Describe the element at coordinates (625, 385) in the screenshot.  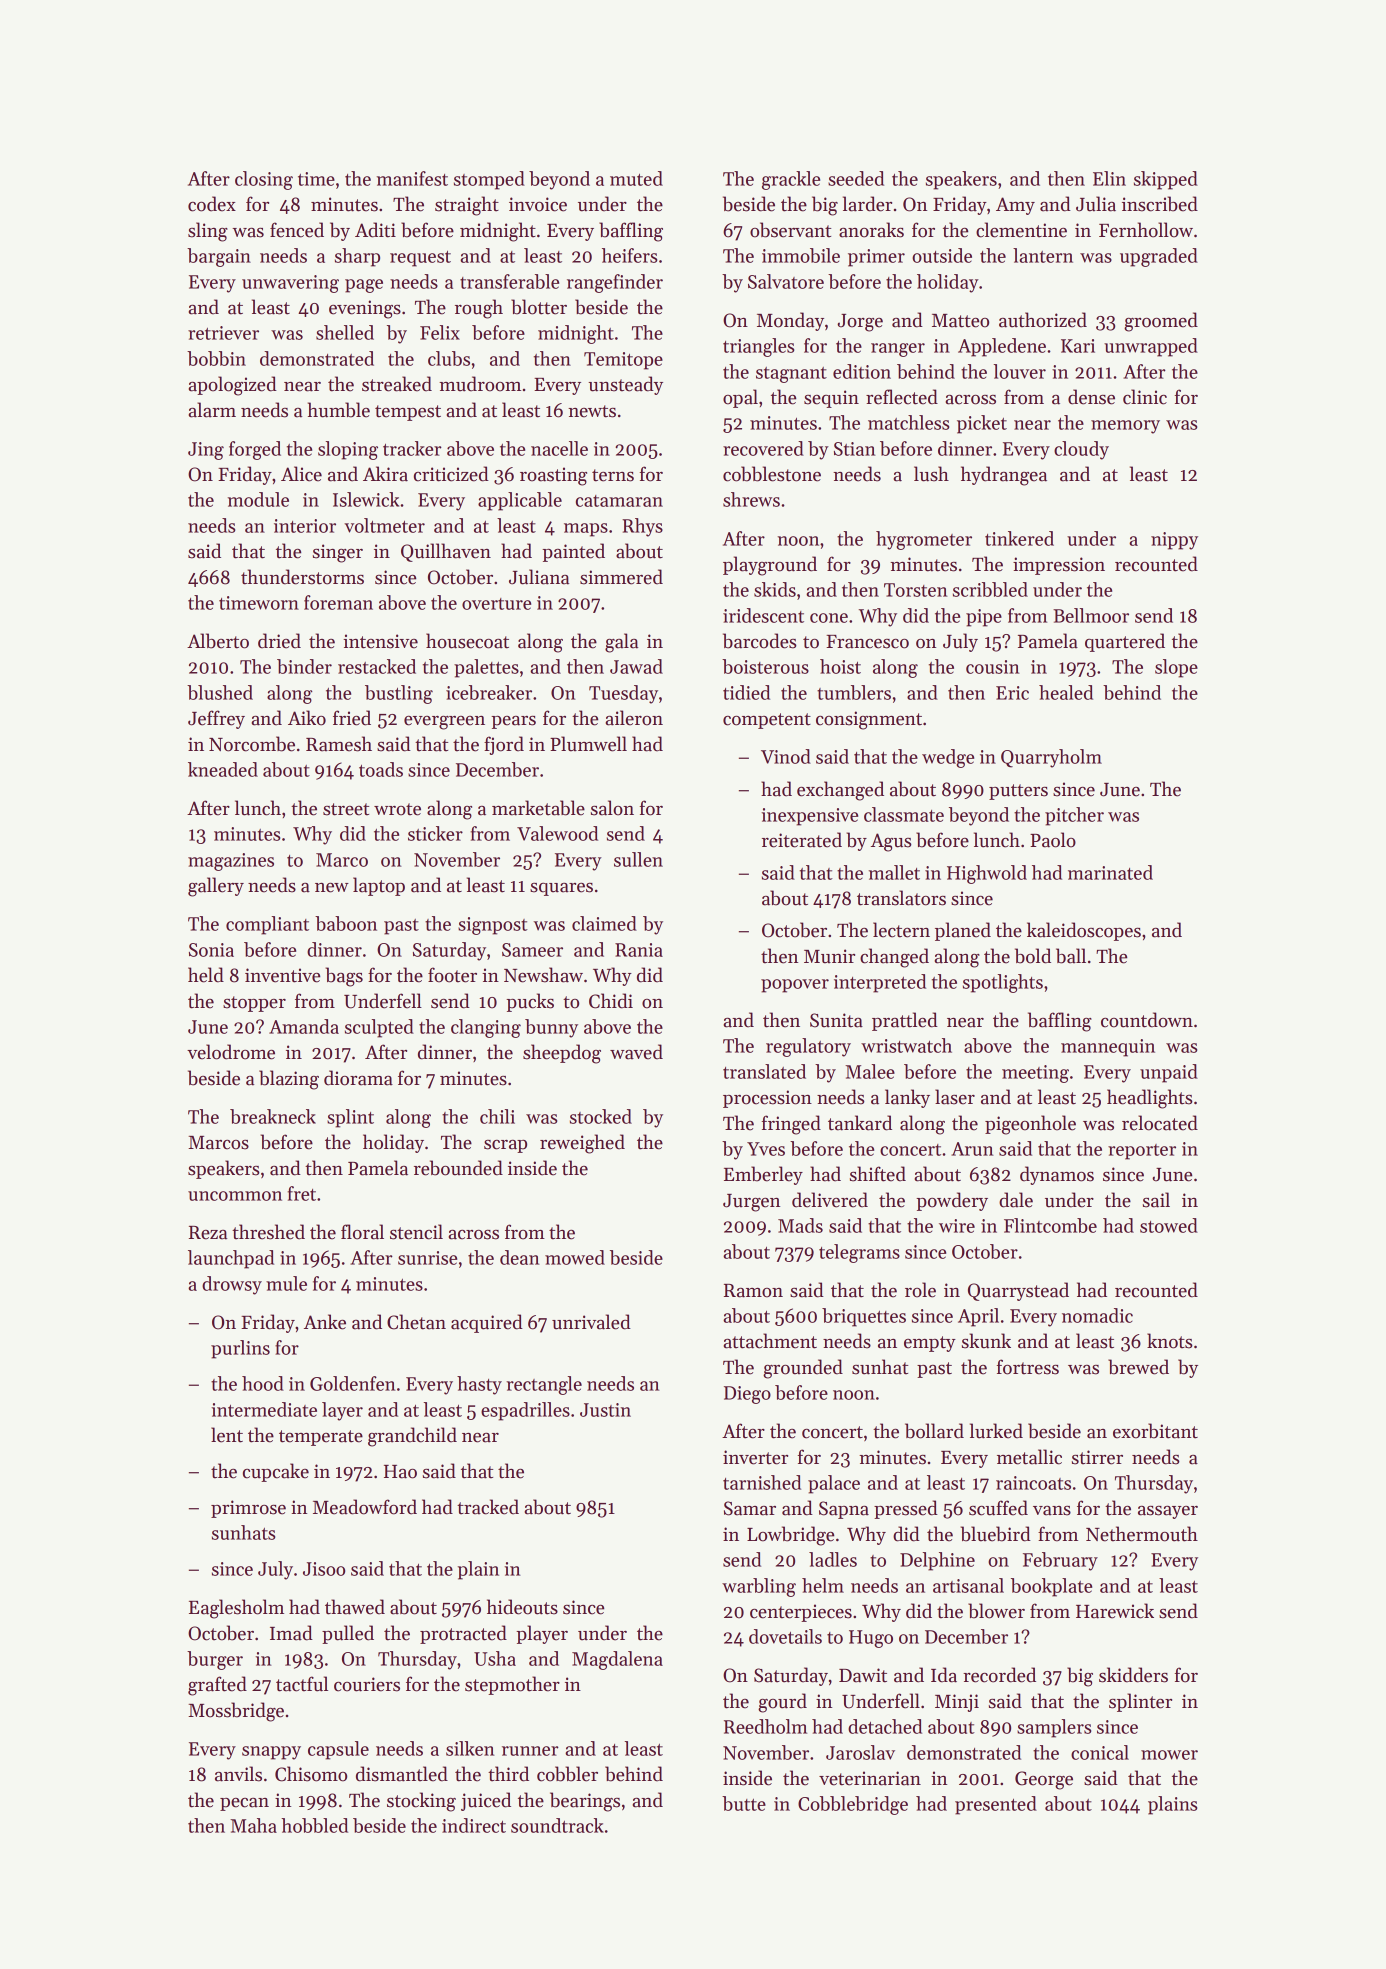
I see `unsteady` at that location.
